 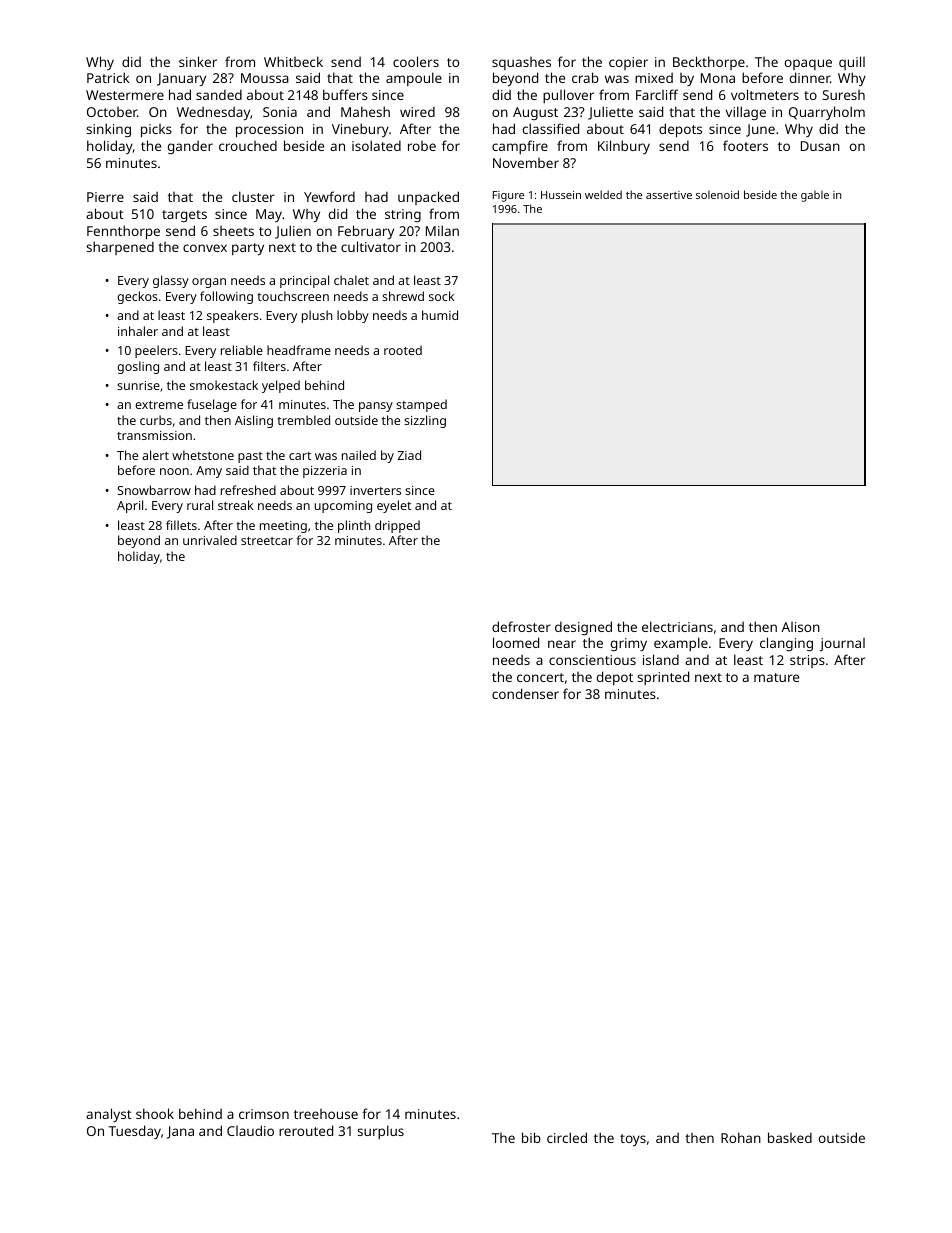 I want to click on opaque, so click(x=808, y=64).
